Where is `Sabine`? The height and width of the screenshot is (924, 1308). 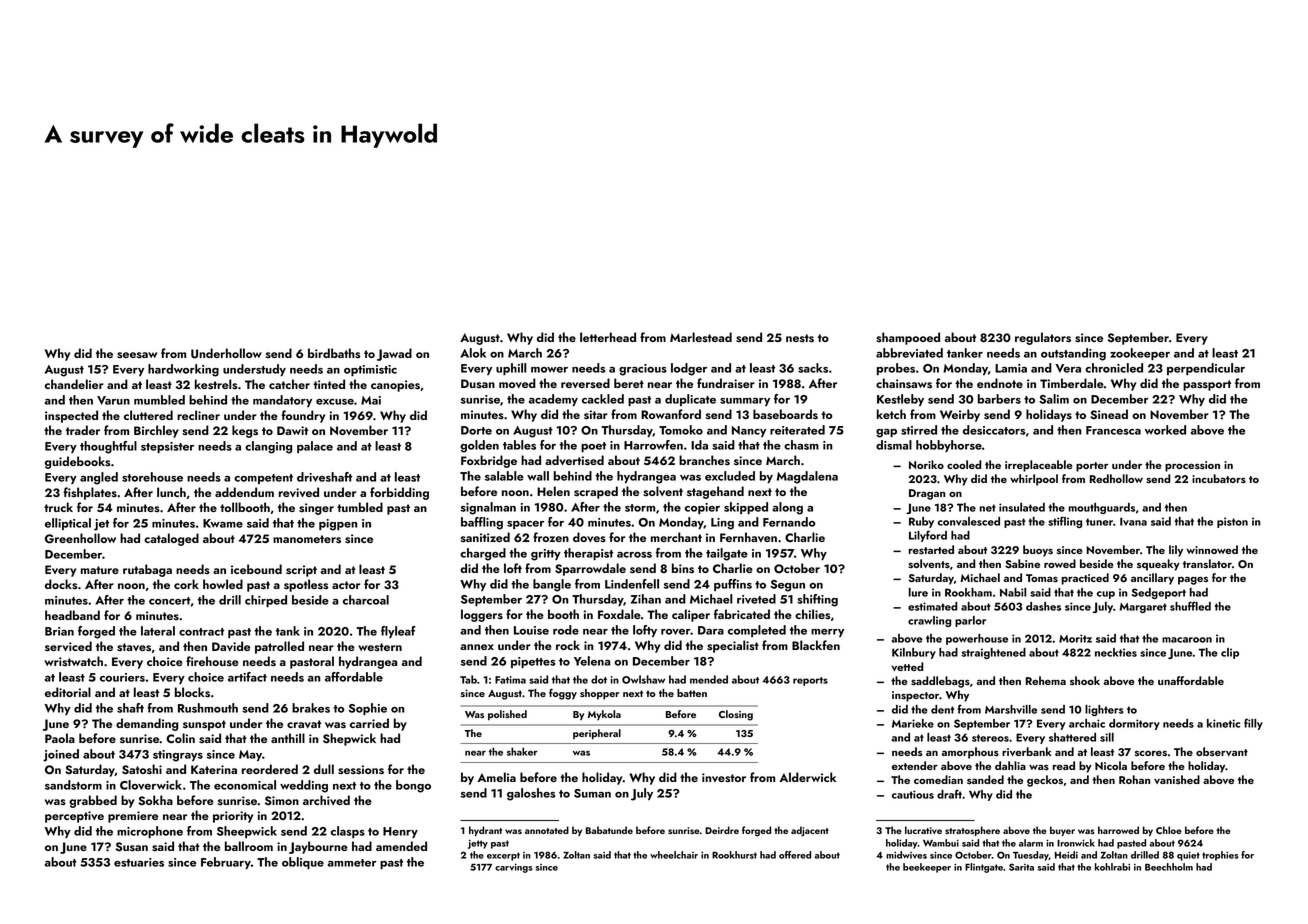
Sabine is located at coordinates (1022, 564).
